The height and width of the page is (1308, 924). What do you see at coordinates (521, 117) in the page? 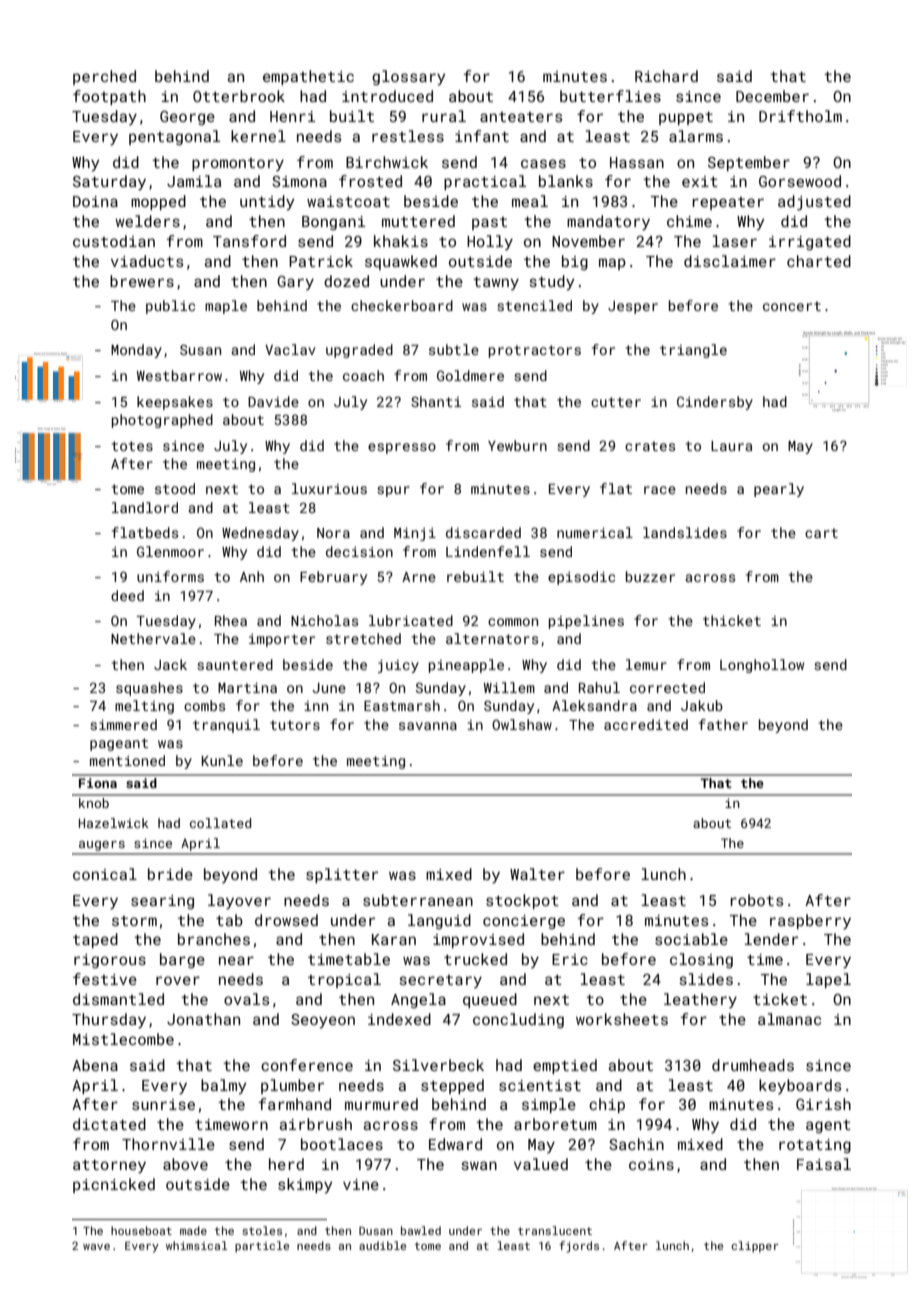
I see `anteaters` at bounding box center [521, 117].
